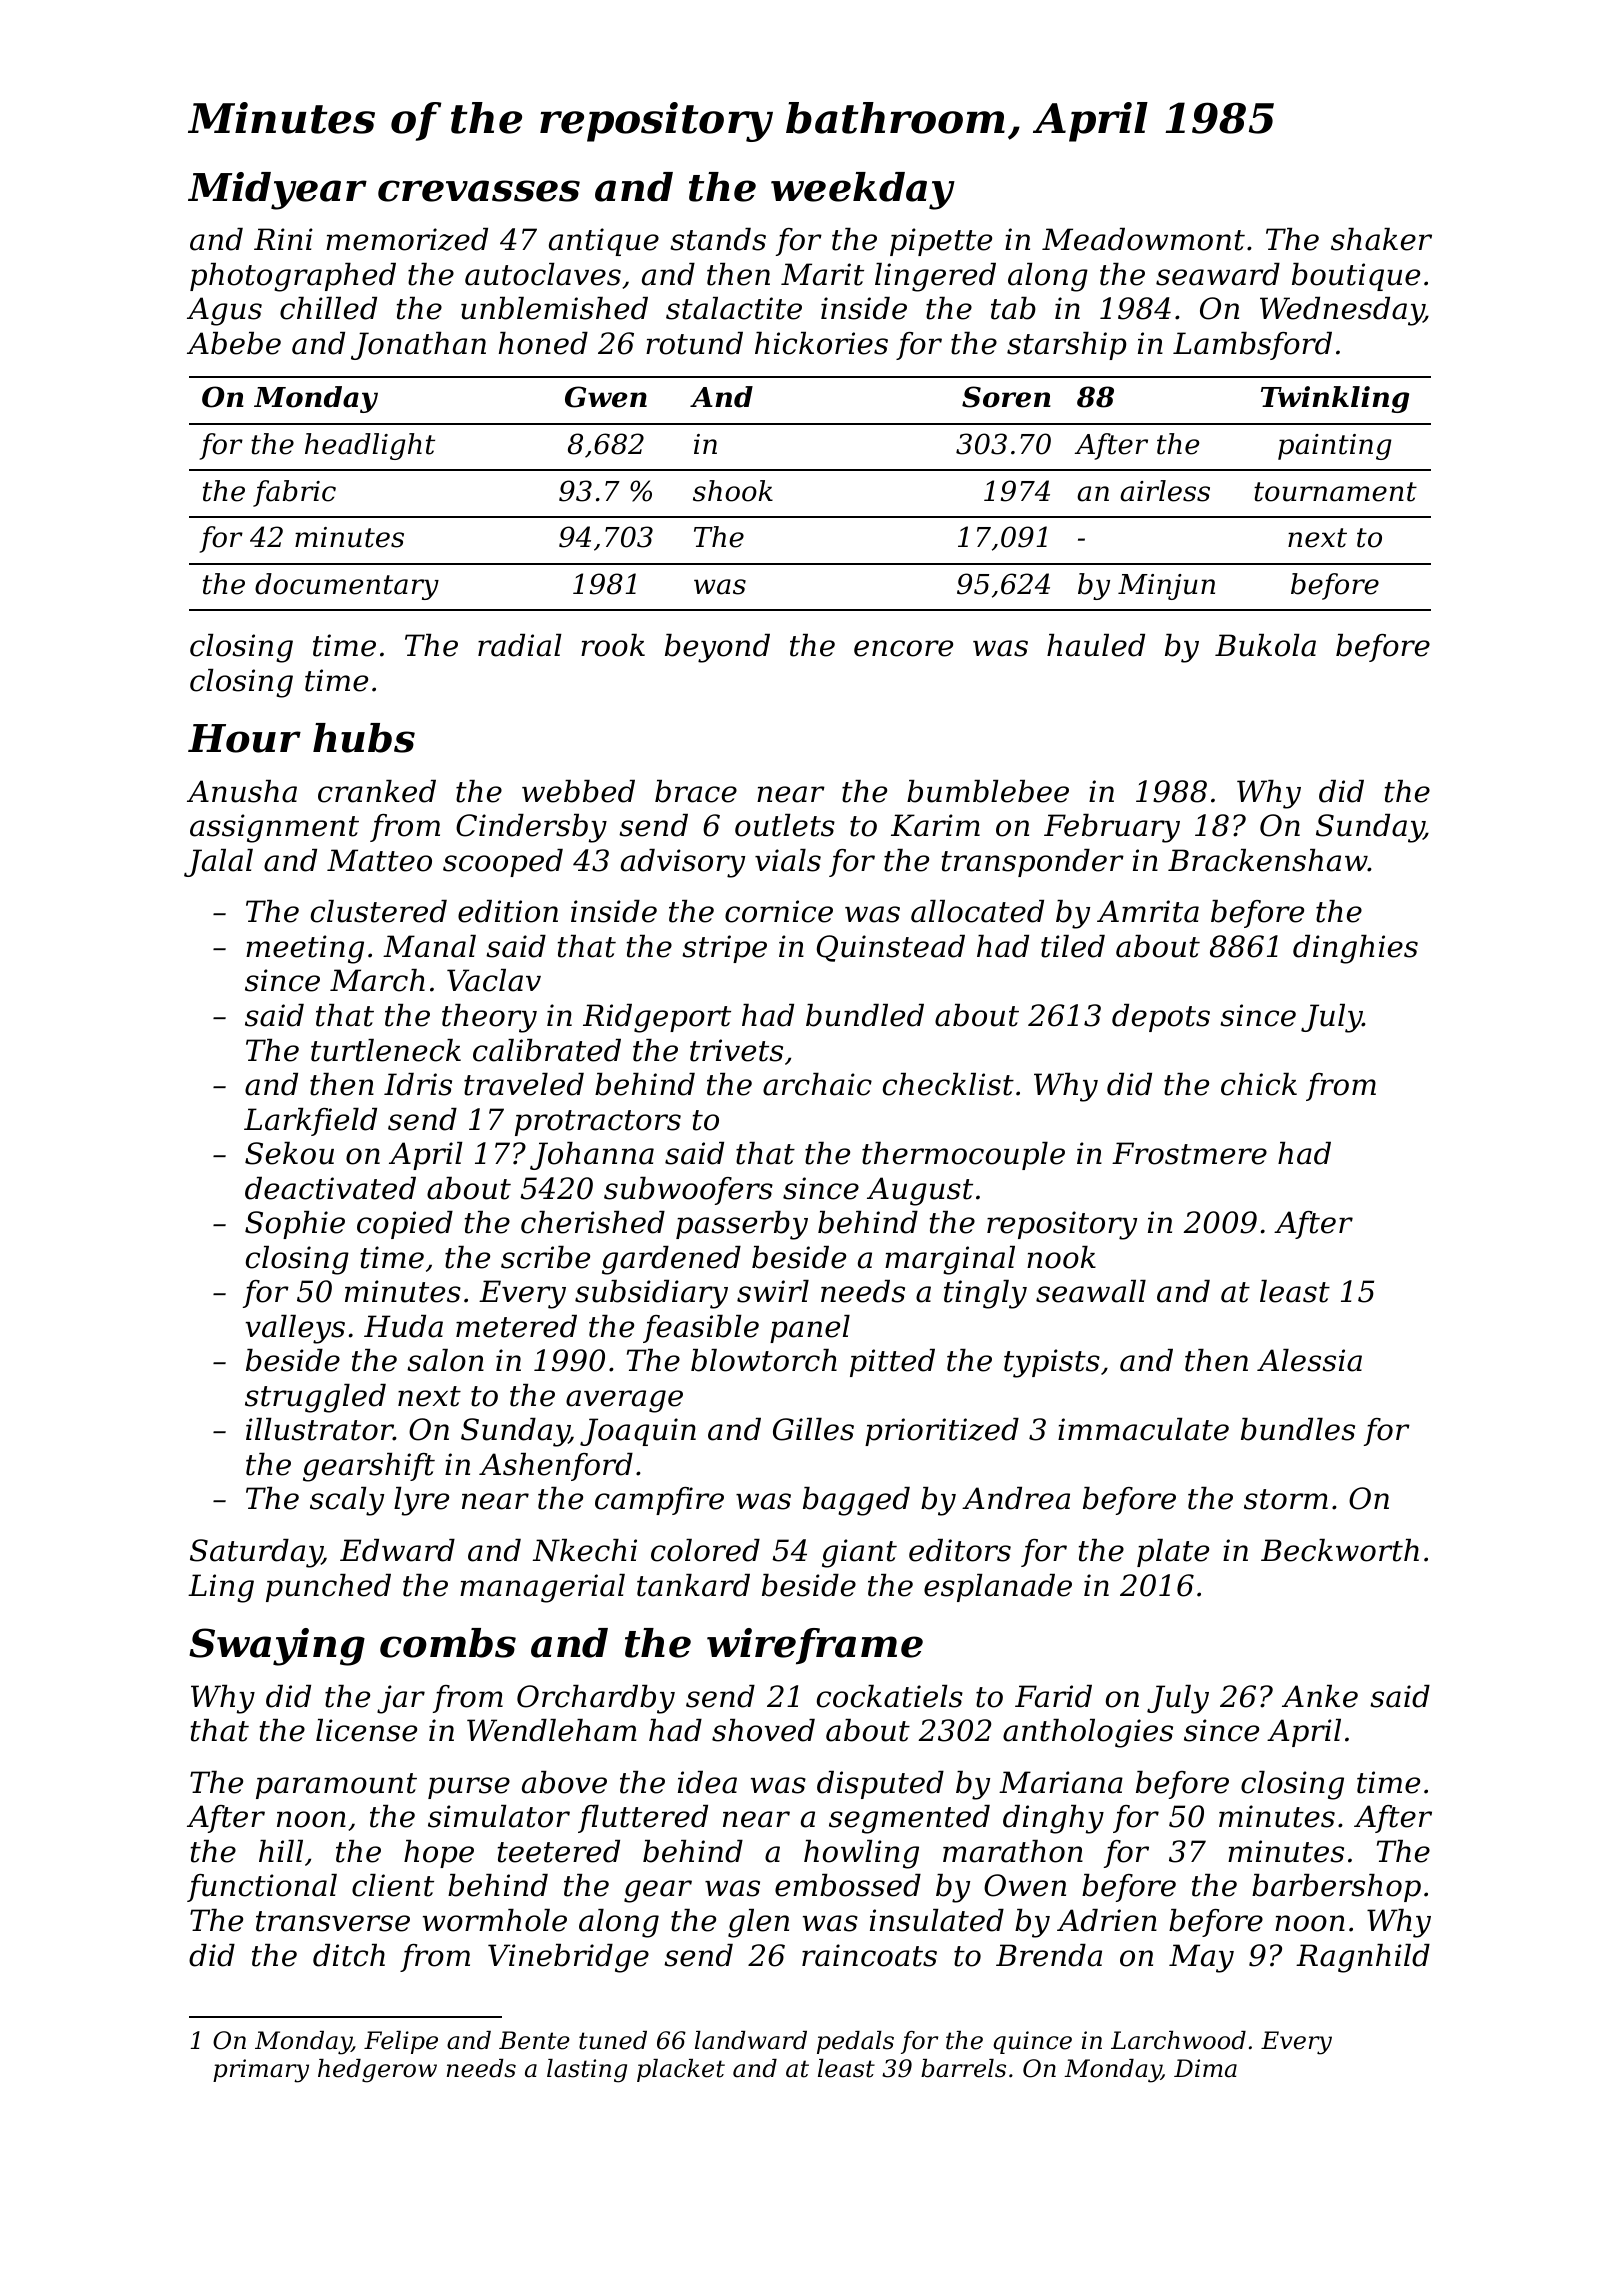 This document has height=2292, width=1620. What do you see at coordinates (261, 2071) in the document?
I see `primary` at bounding box center [261, 2071].
